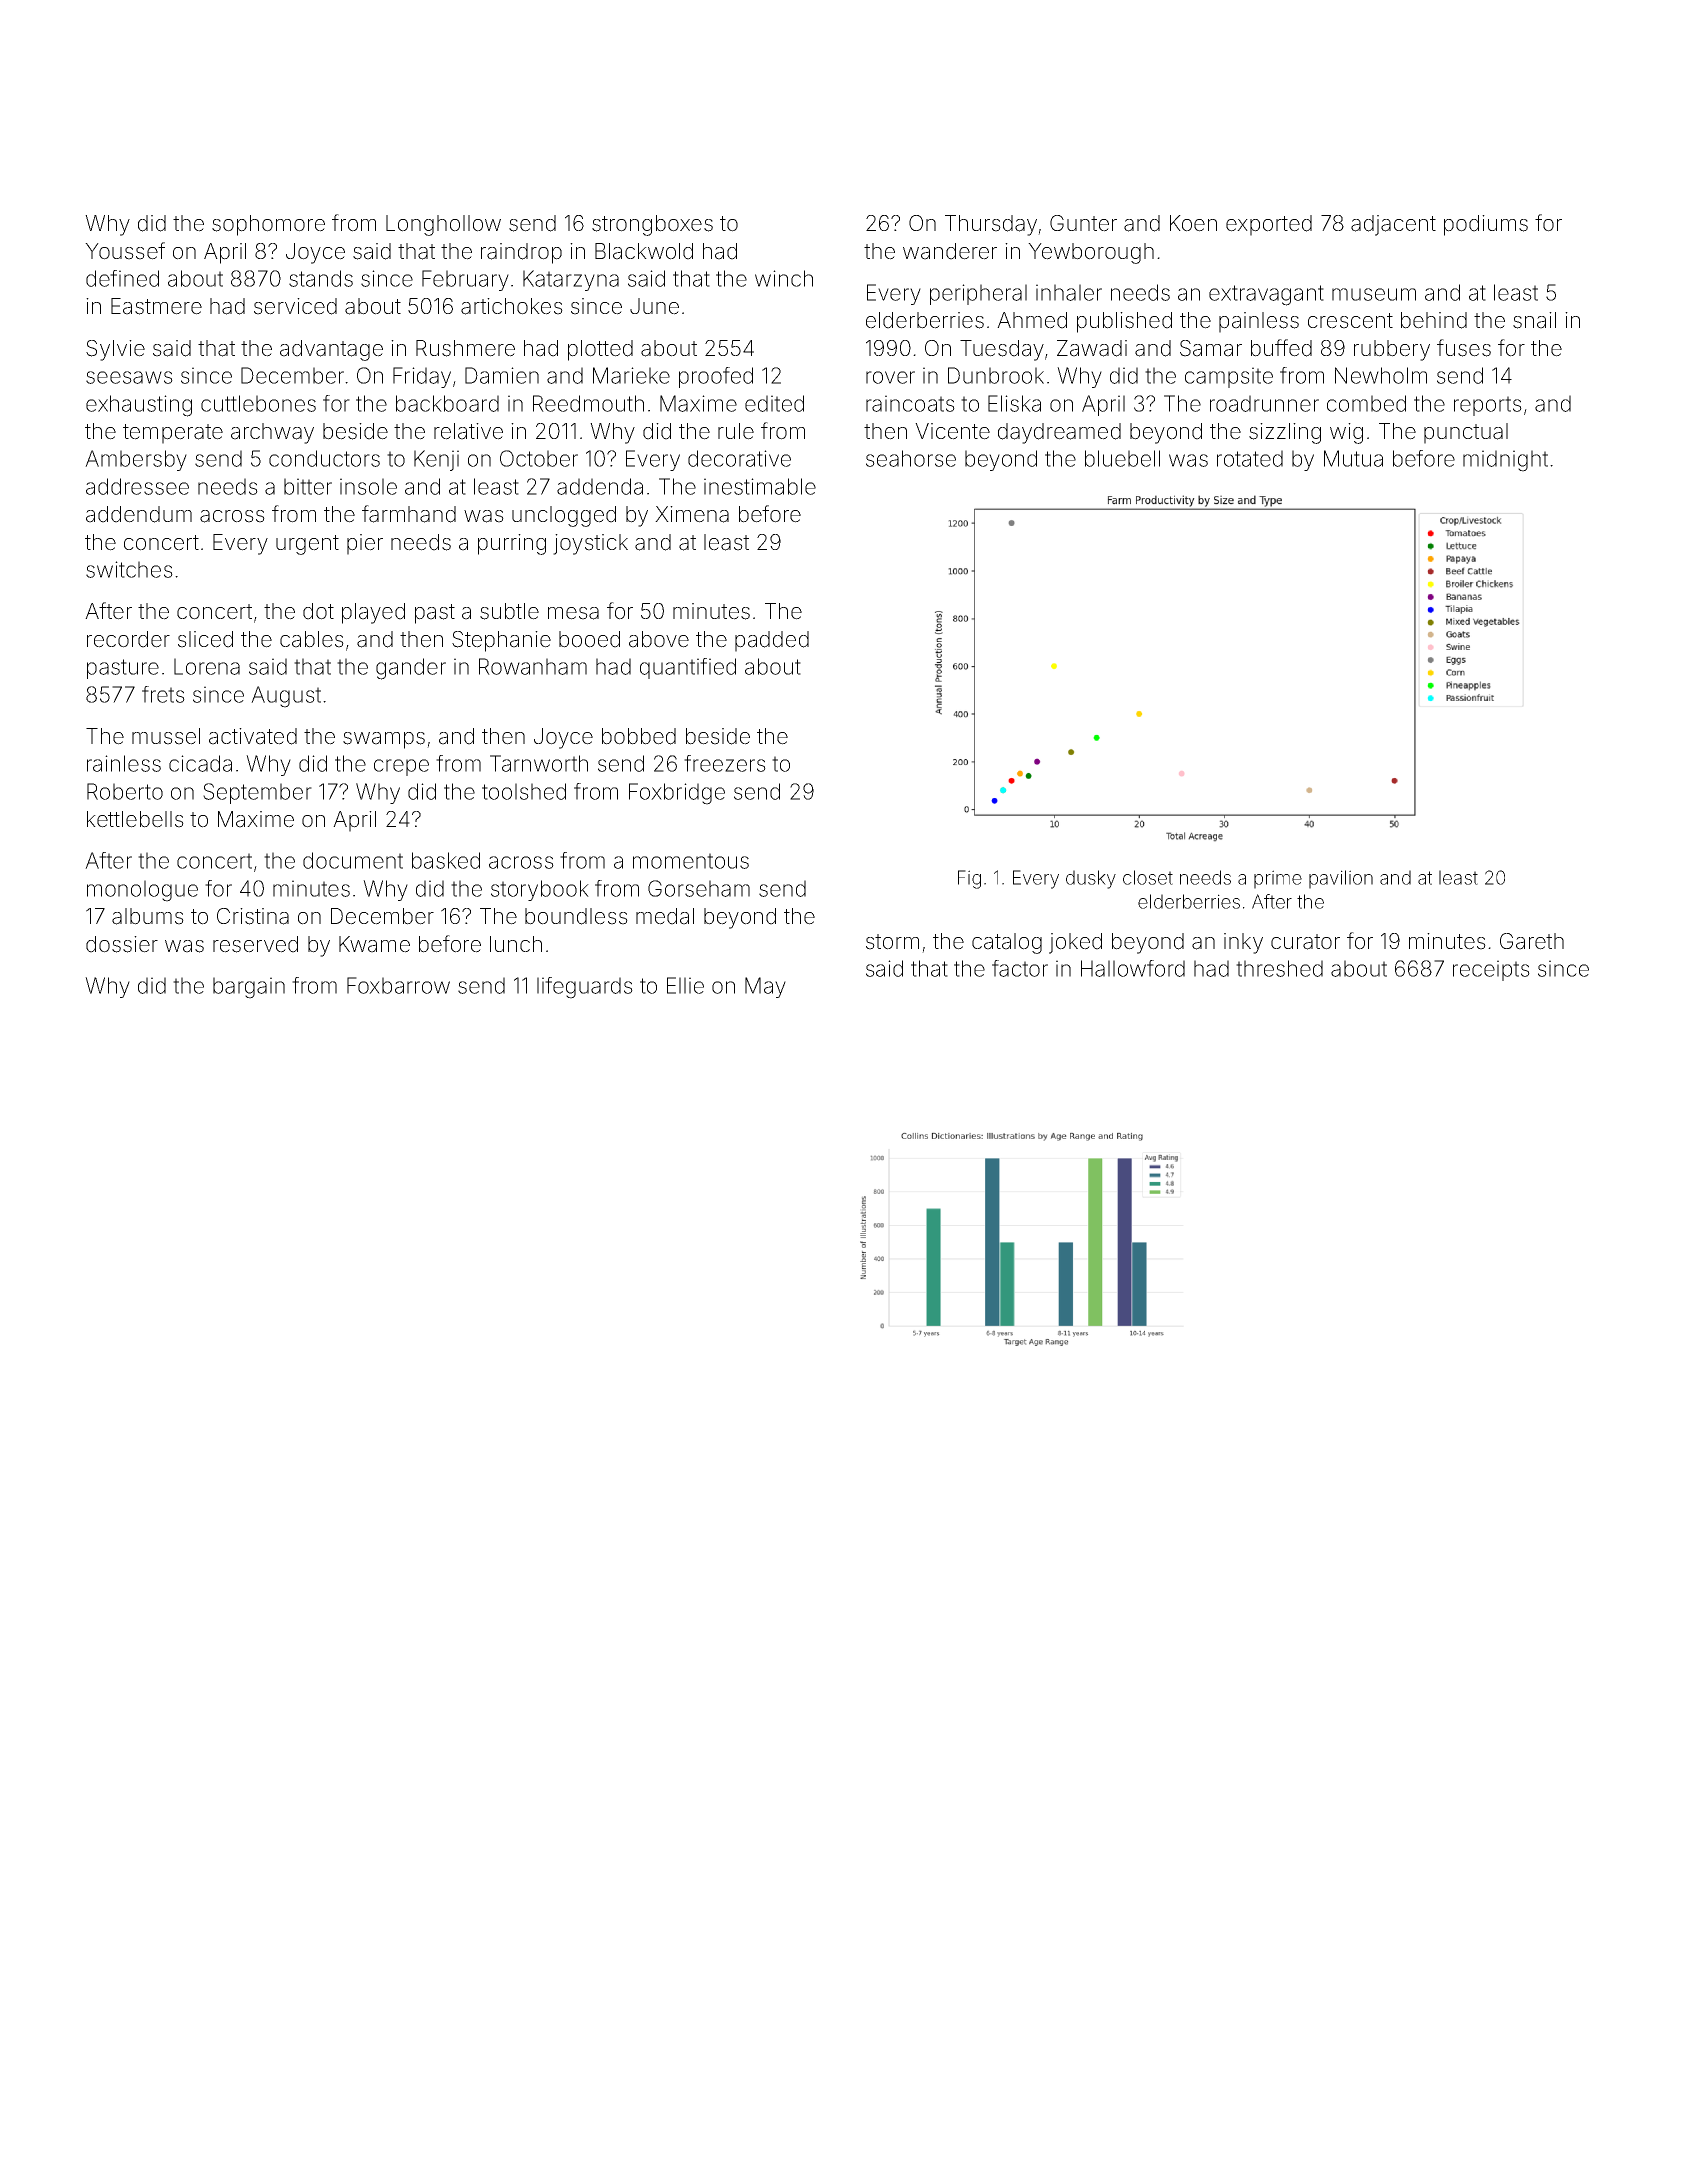 Image resolution: width=1683 pixels, height=2178 pixels. I want to click on switches, so click(129, 569).
